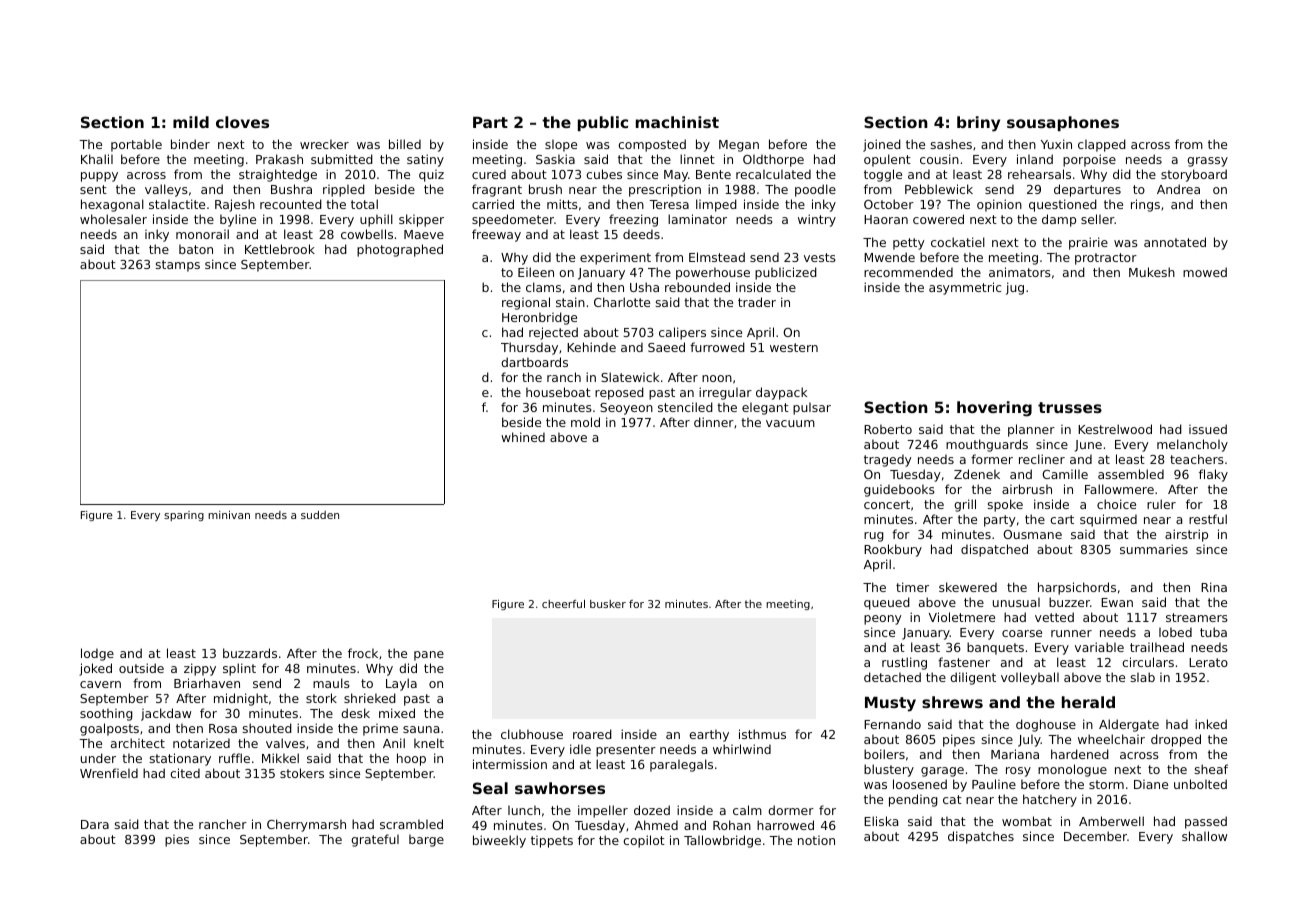 The width and height of the image is (1308, 924). Describe the element at coordinates (178, 266) in the image. I see `stamps` at that location.
